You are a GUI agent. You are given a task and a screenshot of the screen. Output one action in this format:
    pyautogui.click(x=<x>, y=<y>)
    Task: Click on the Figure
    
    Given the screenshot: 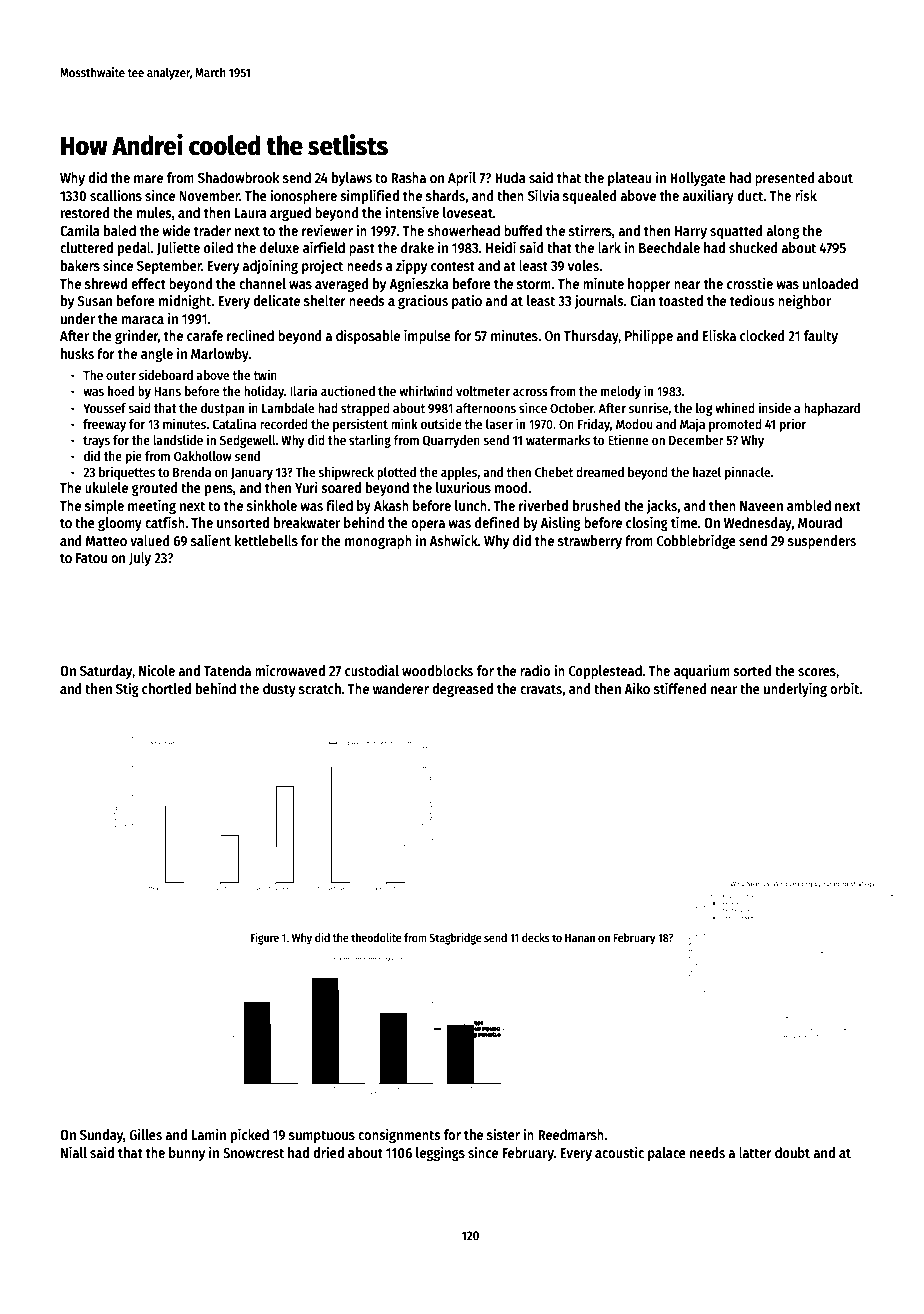 What is the action you would take?
    pyautogui.click(x=265, y=939)
